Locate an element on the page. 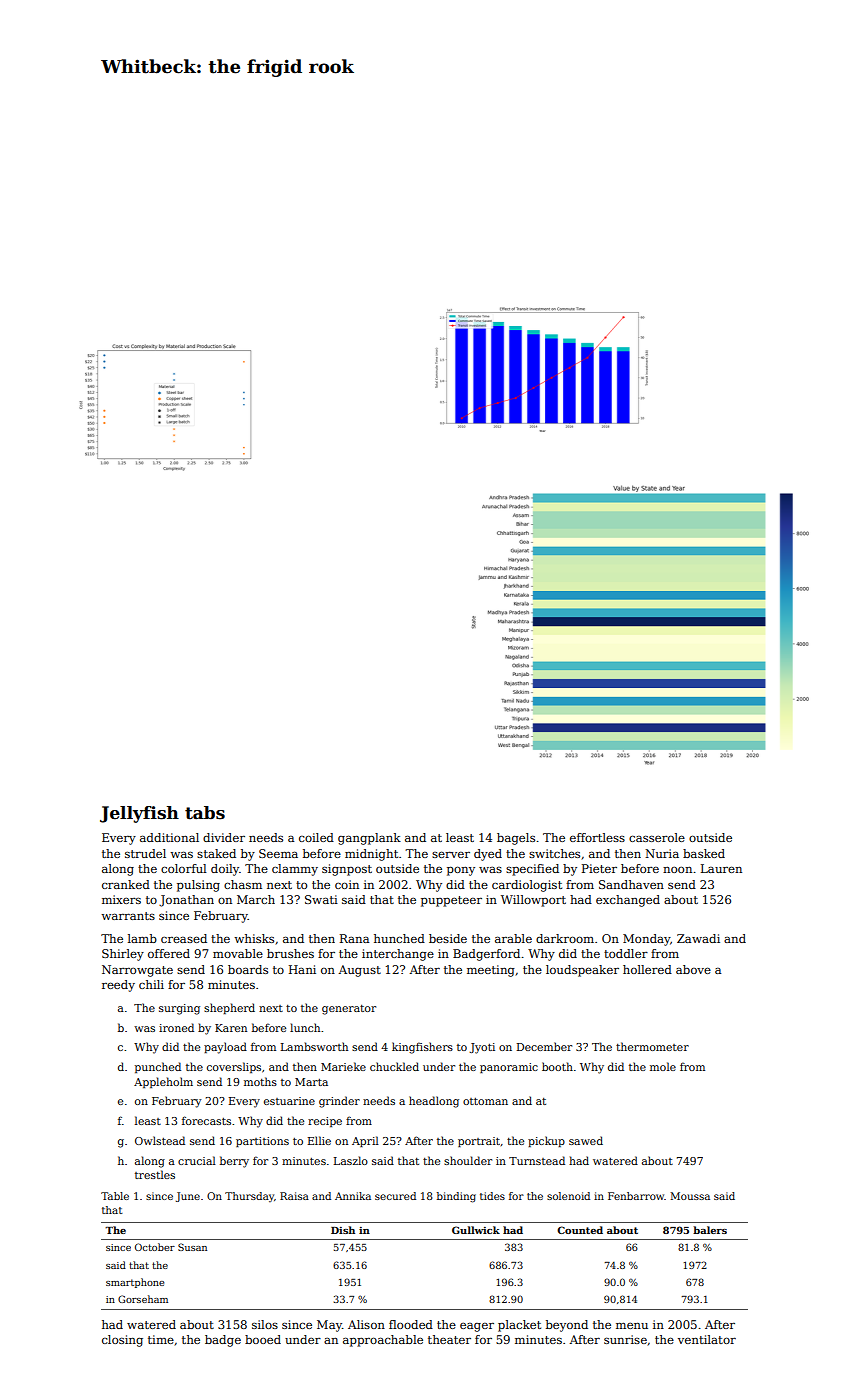 The width and height of the image is (849, 1400). Raisa is located at coordinates (294, 1196).
